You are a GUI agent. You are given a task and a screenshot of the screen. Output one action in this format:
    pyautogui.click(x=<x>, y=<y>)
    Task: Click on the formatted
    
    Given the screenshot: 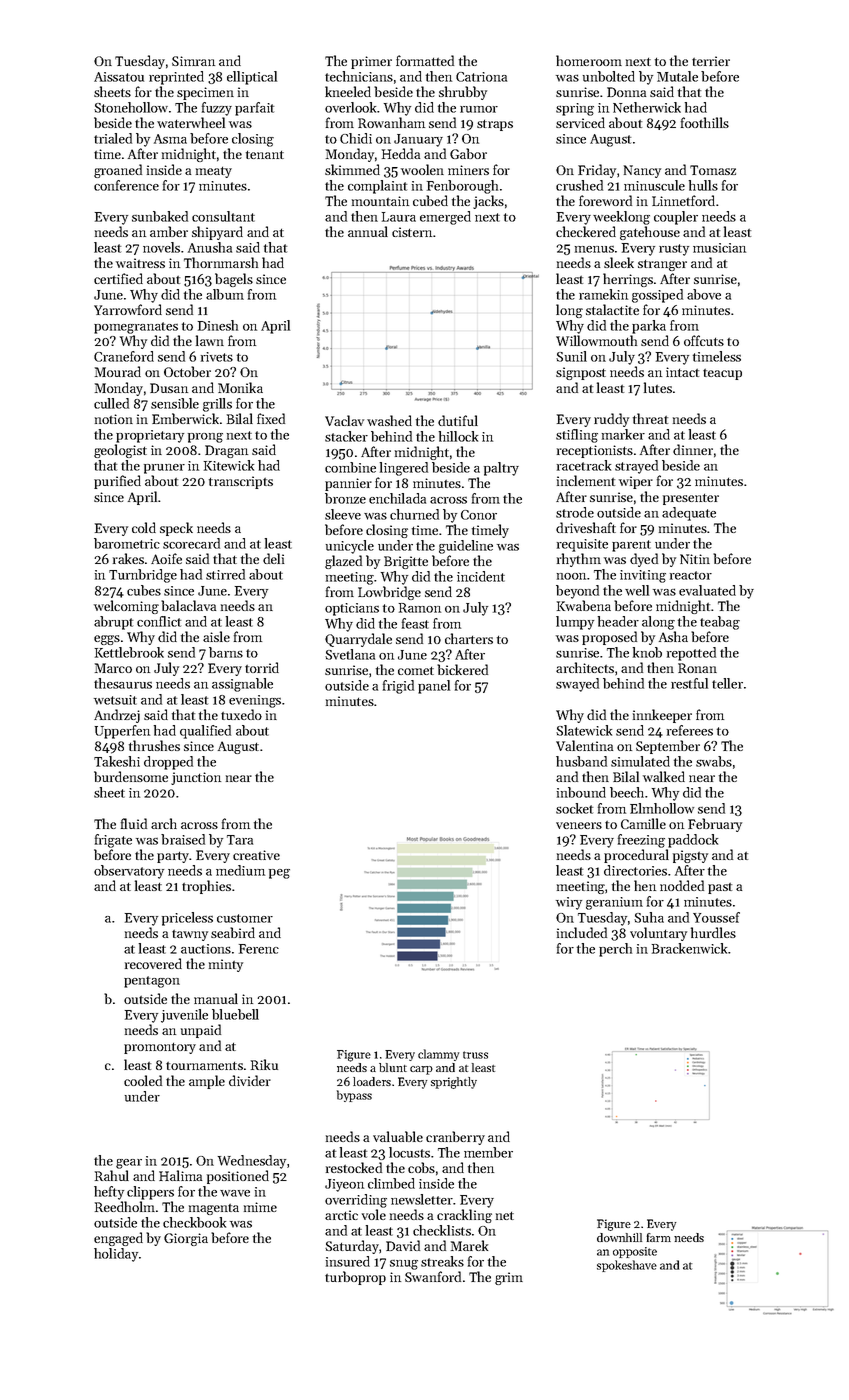 What is the action you would take?
    pyautogui.click(x=425, y=60)
